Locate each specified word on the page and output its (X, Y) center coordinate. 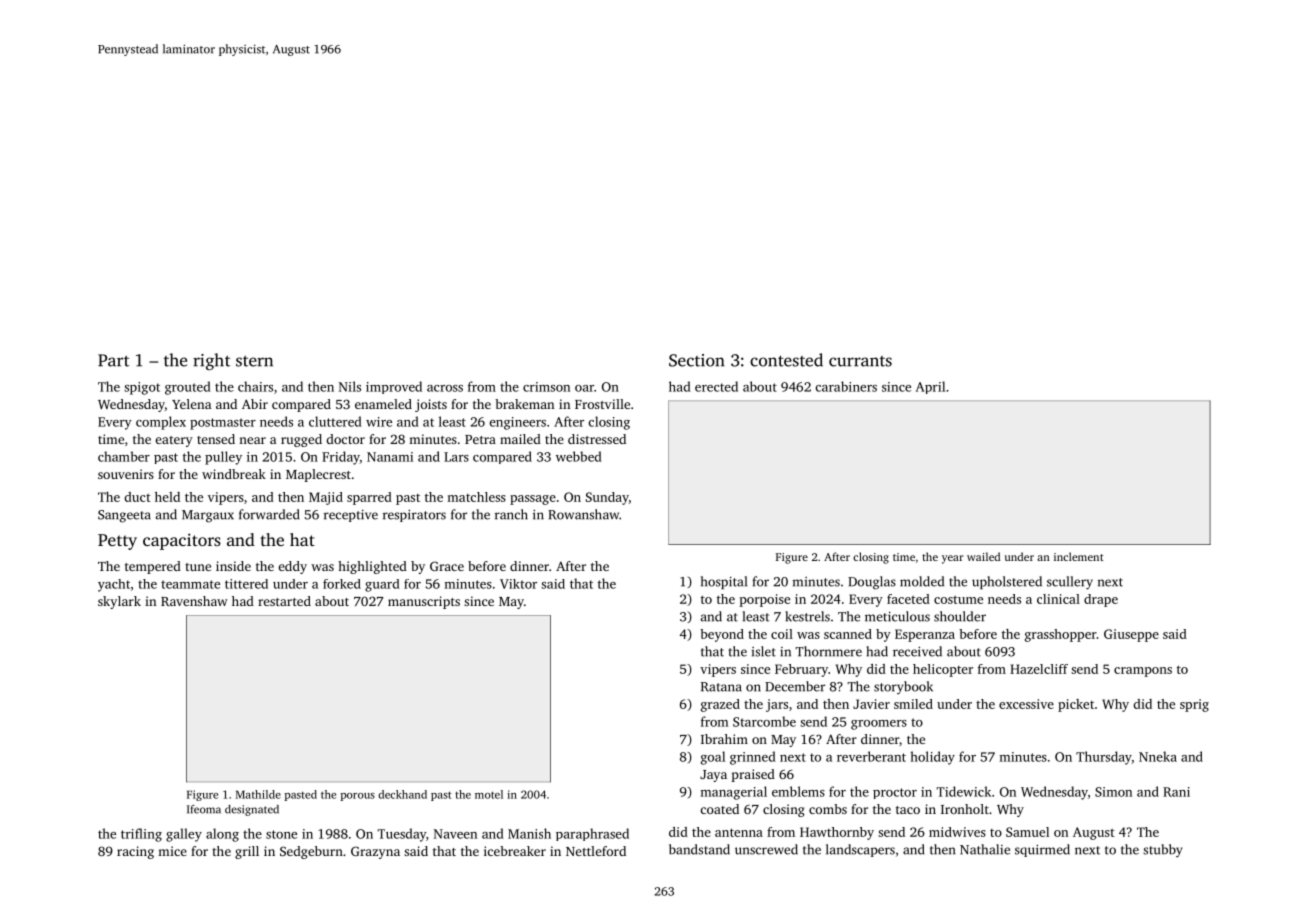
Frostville (602, 404)
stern (254, 361)
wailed (983, 556)
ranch (511, 514)
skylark (119, 602)
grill (247, 852)
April (930, 387)
